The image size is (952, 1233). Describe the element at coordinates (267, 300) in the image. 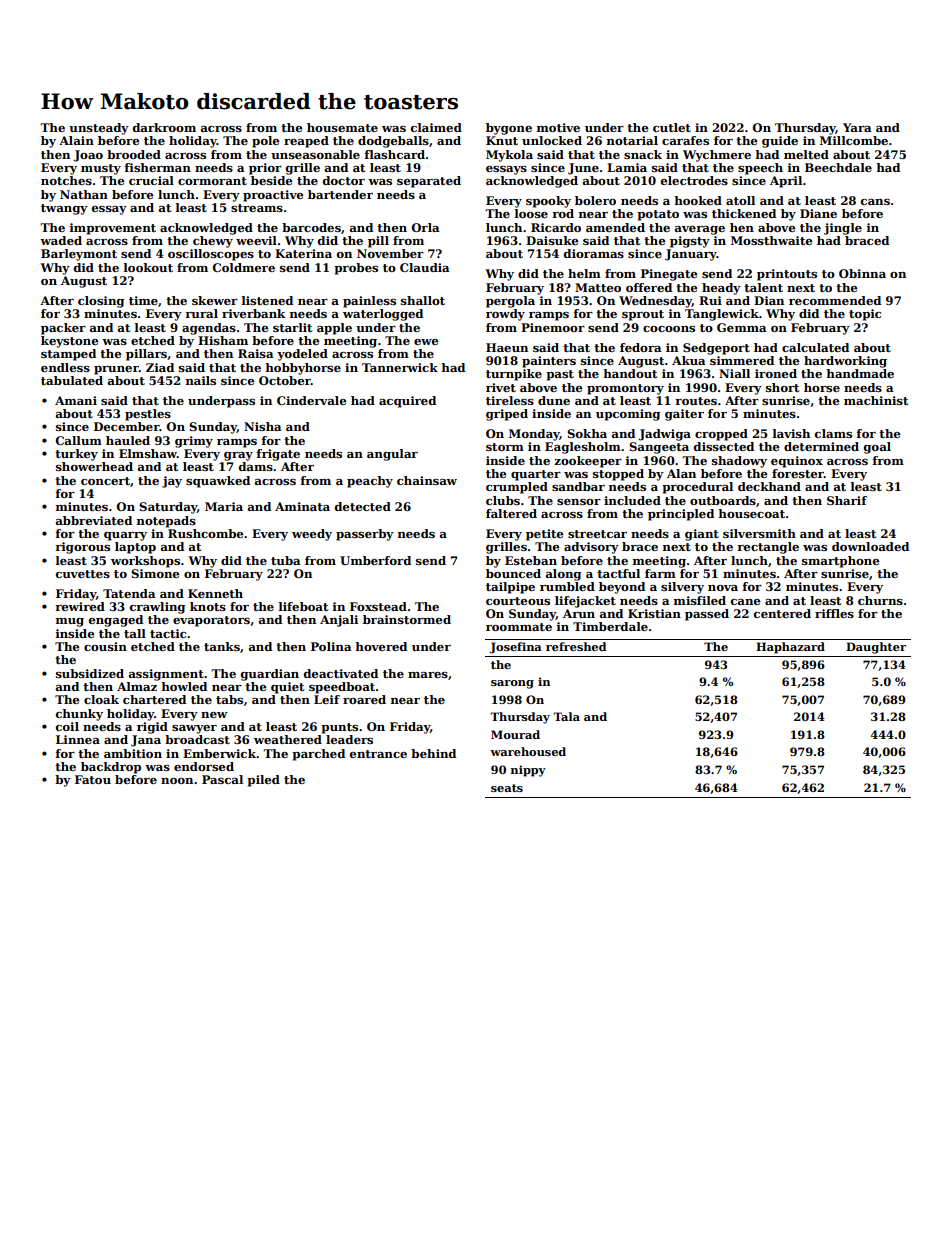

I see `listened` at that location.
